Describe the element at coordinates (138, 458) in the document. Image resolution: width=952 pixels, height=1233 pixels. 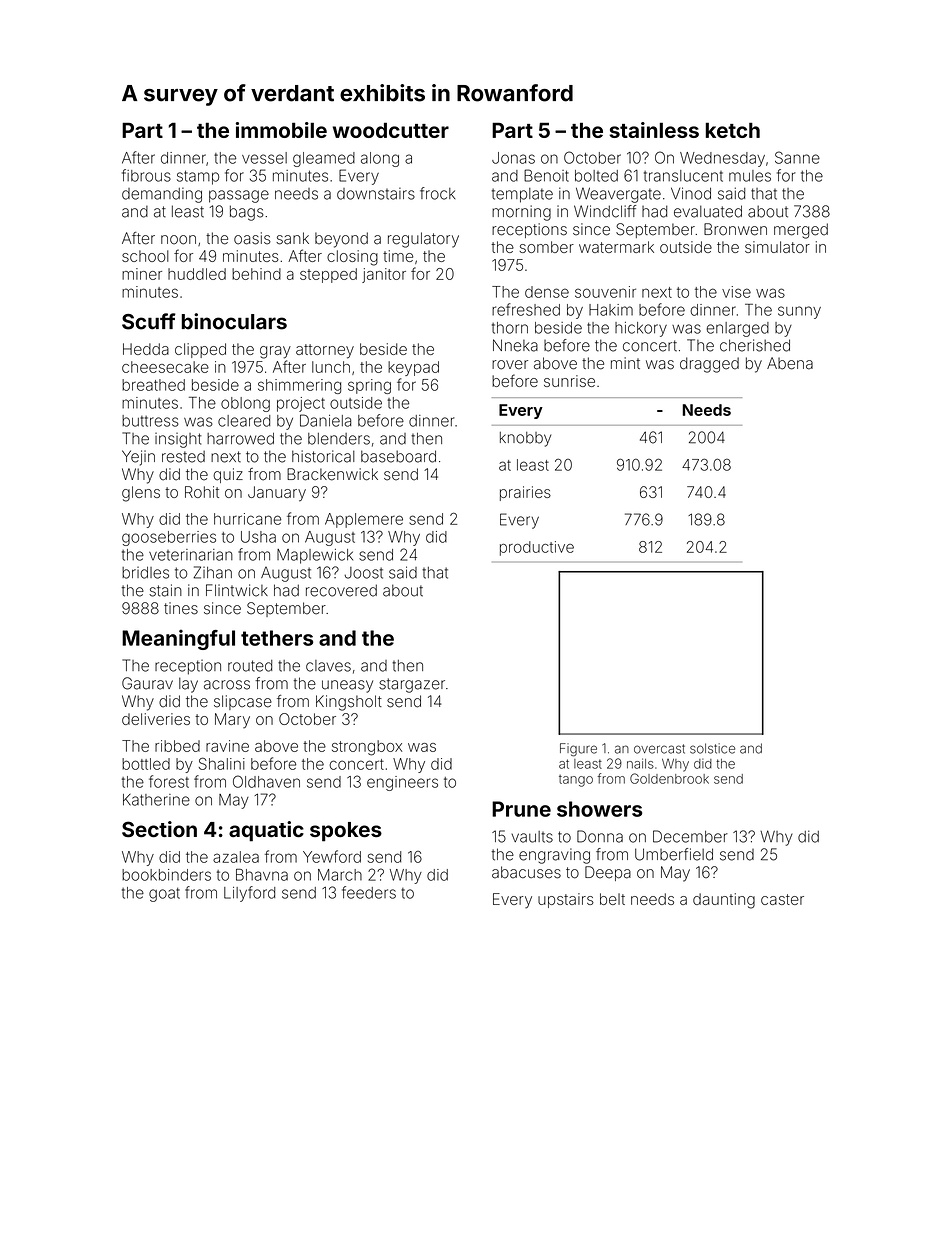
I see `Yejin` at that location.
